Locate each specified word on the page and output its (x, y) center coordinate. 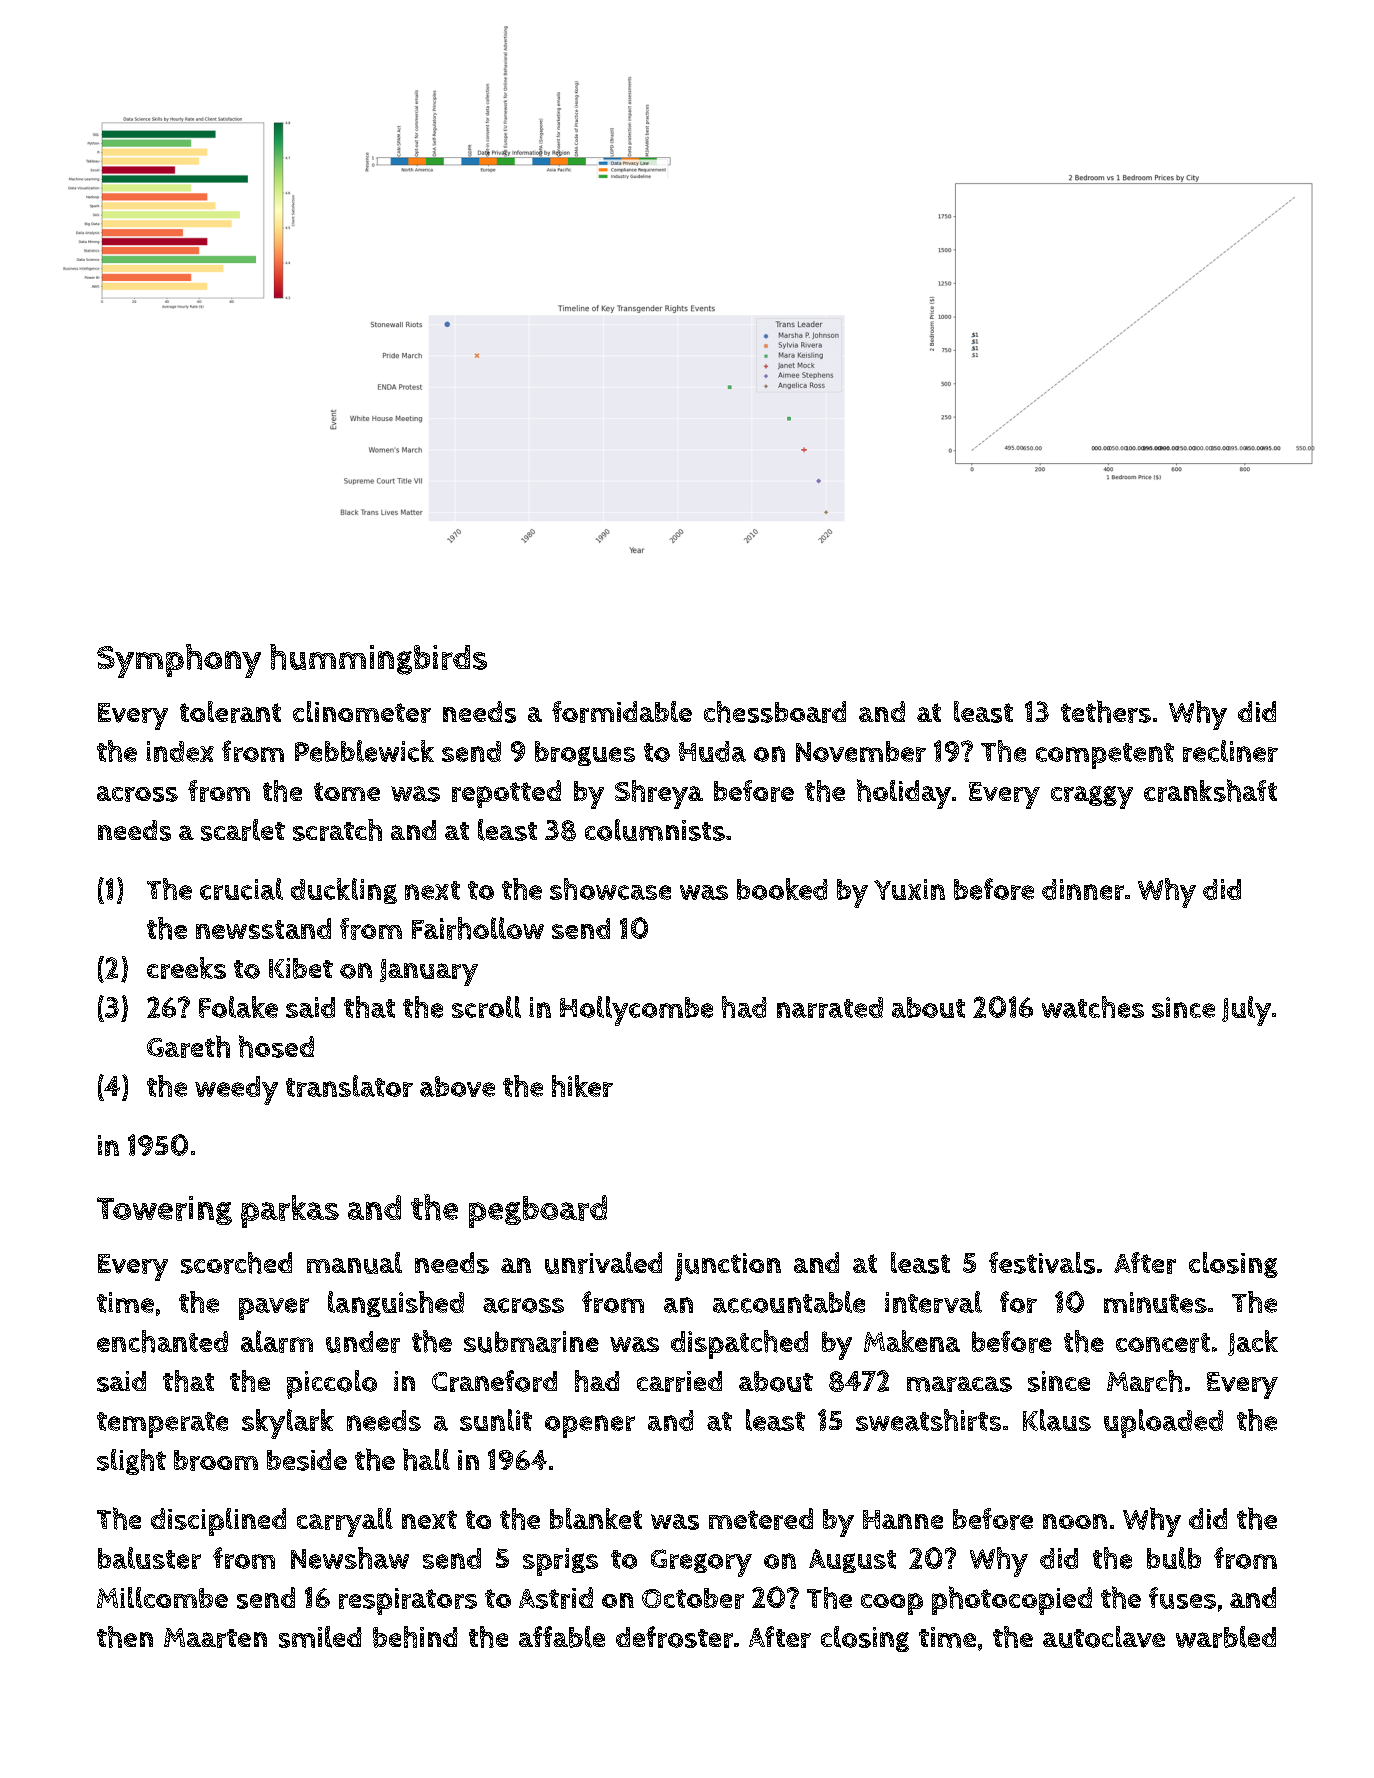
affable (562, 1637)
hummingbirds (378, 659)
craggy (1092, 797)
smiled (320, 1637)
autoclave (1104, 1637)
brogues (585, 753)
